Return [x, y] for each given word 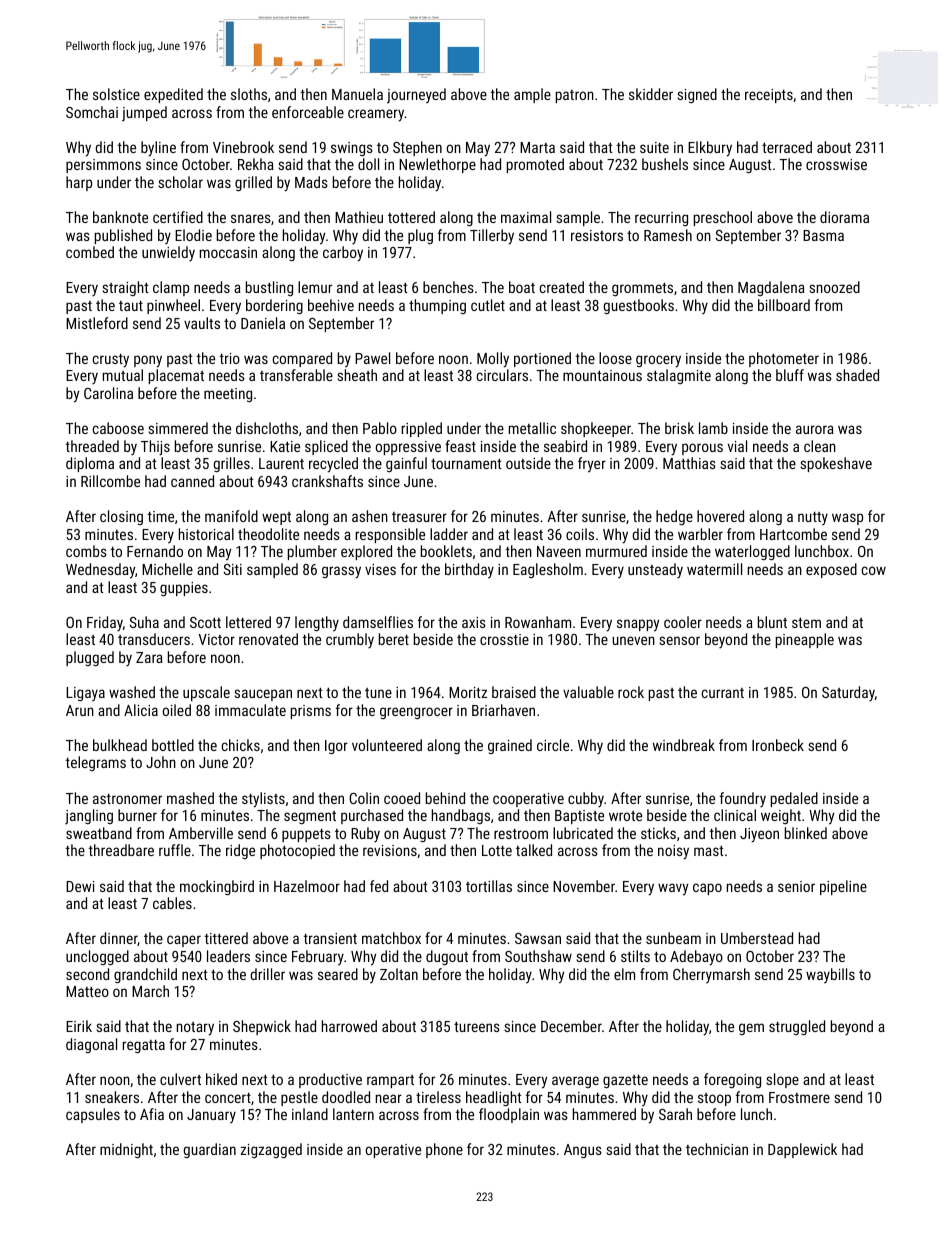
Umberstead [757, 938]
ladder [449, 534]
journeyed [416, 96]
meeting [228, 395]
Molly [493, 360]
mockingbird [217, 887]
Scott [205, 622]
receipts [769, 96]
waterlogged [752, 552]
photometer [784, 359]
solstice [116, 94]
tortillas [489, 886]
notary [195, 1029]
